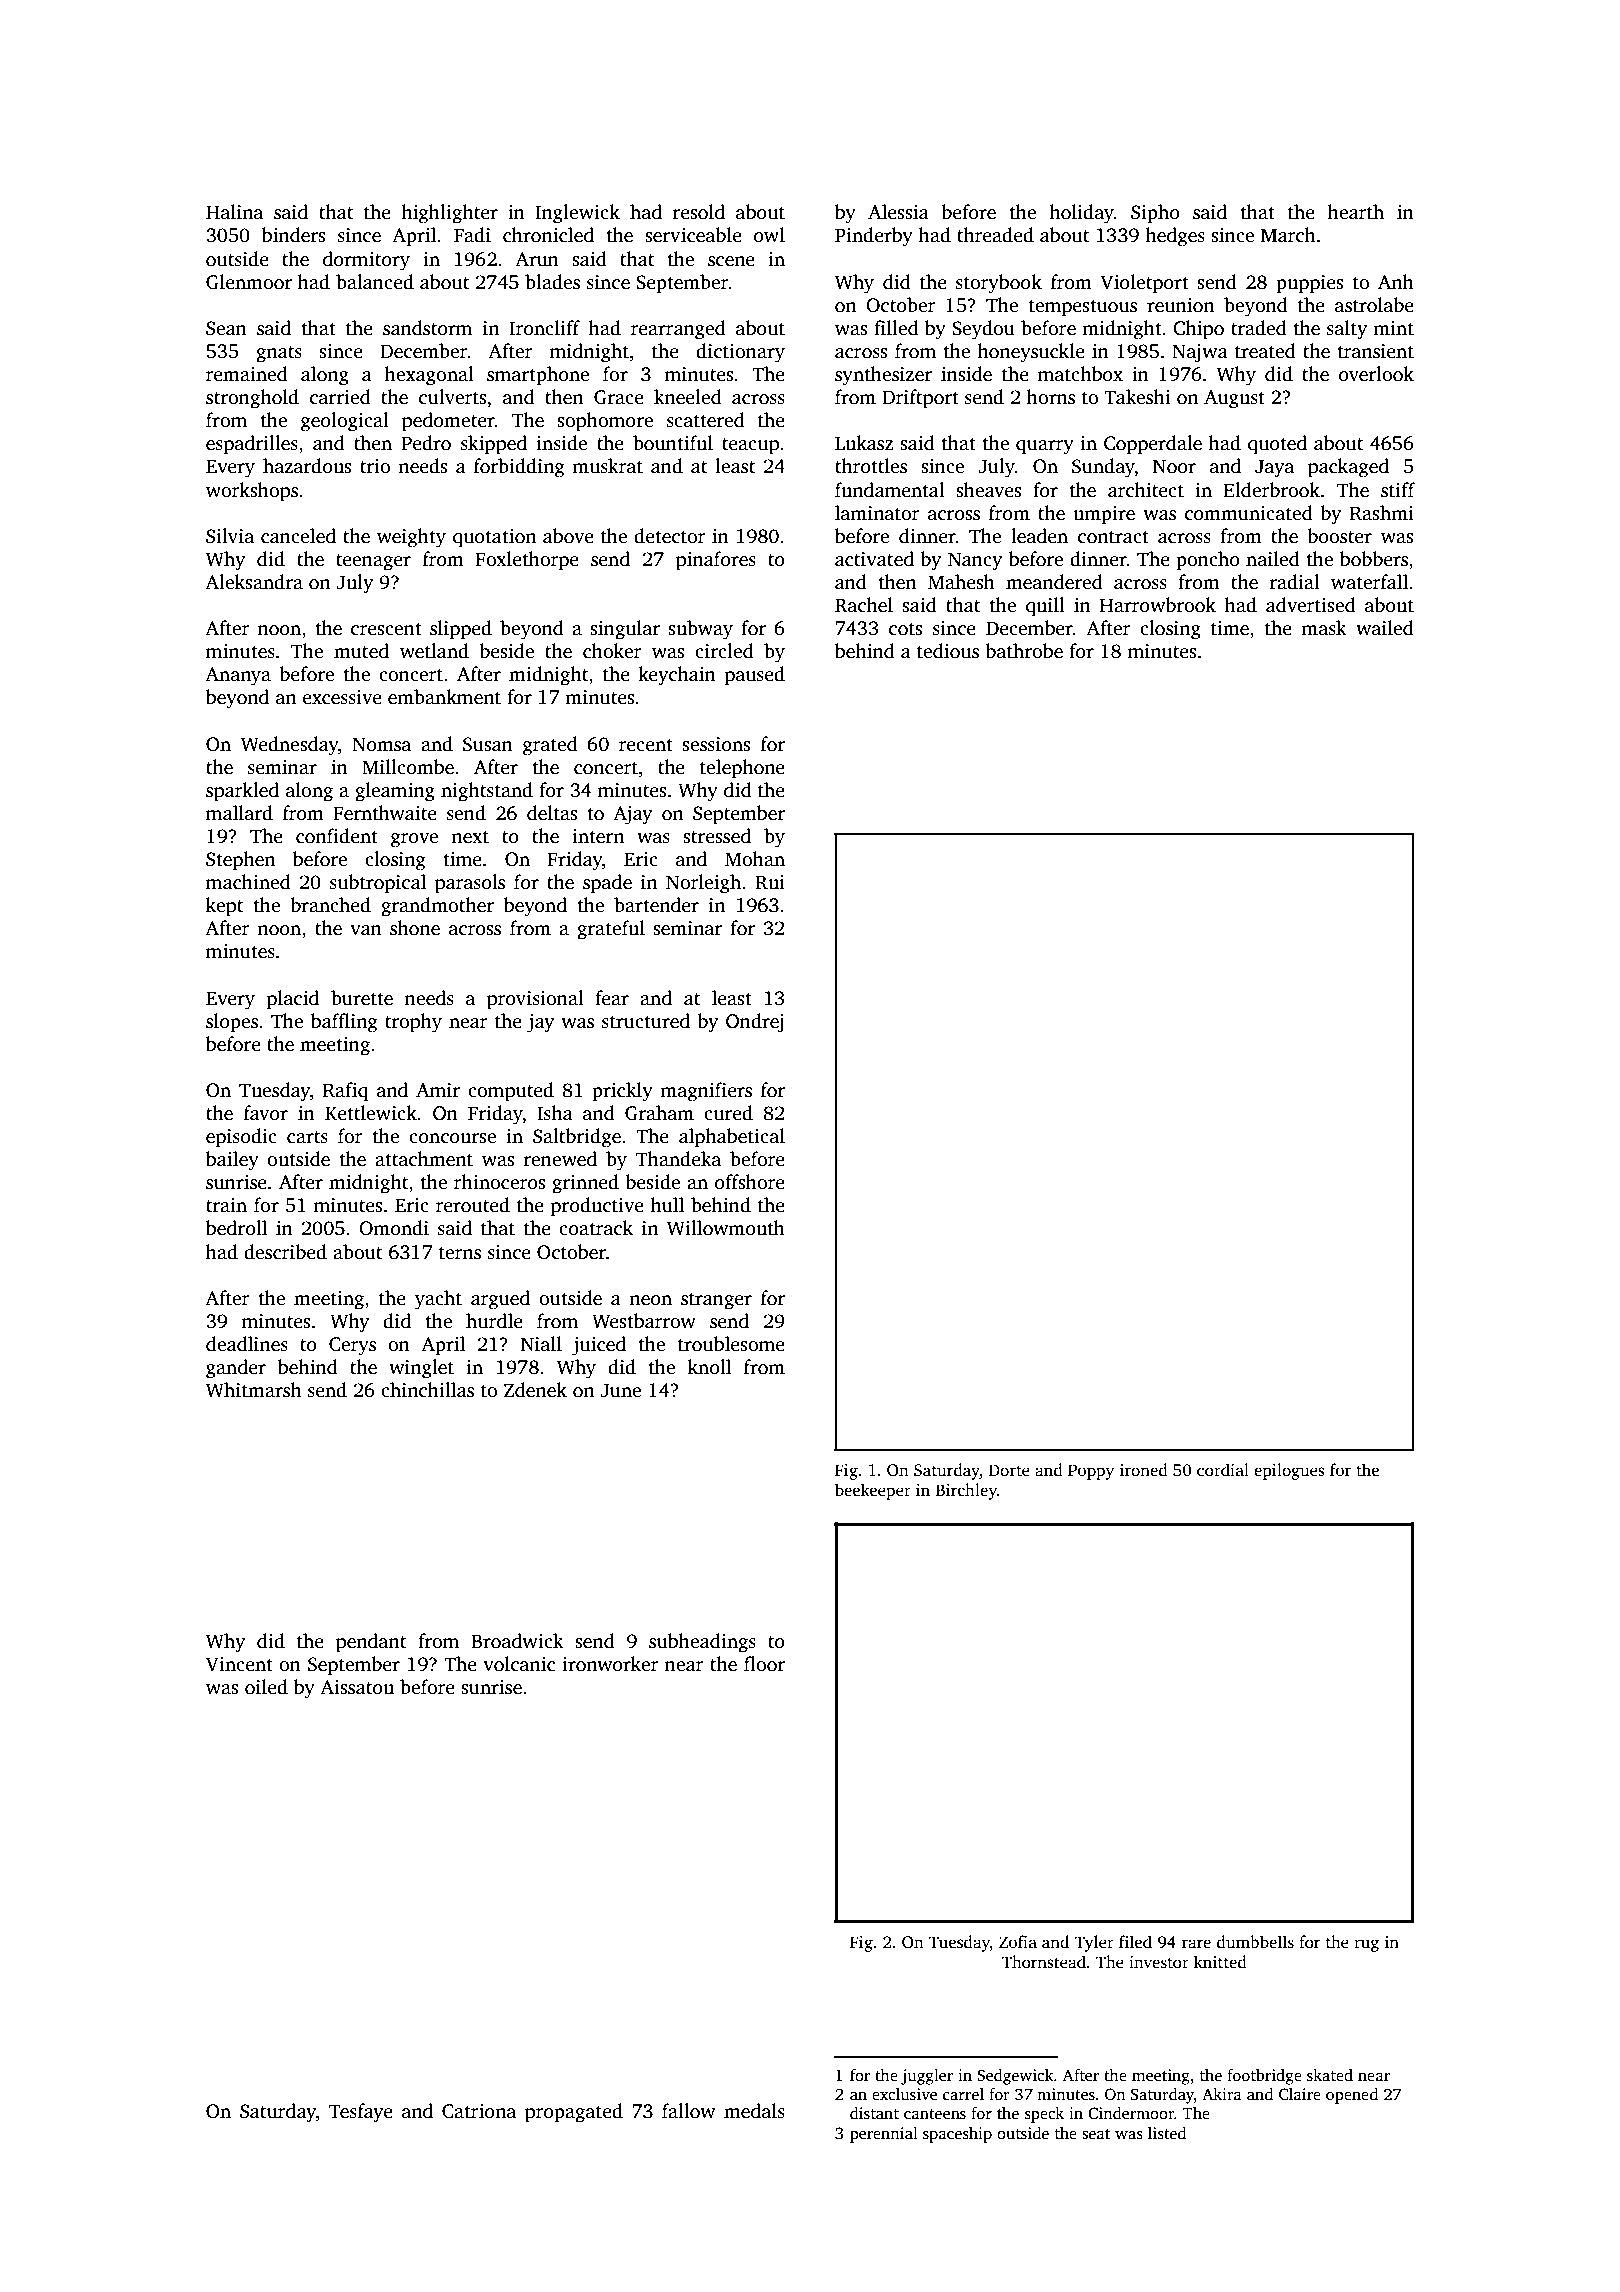 This screenshot has height=2292, width=1620. Describe the element at coordinates (266, 1687) in the screenshot. I see `oiled` at that location.
